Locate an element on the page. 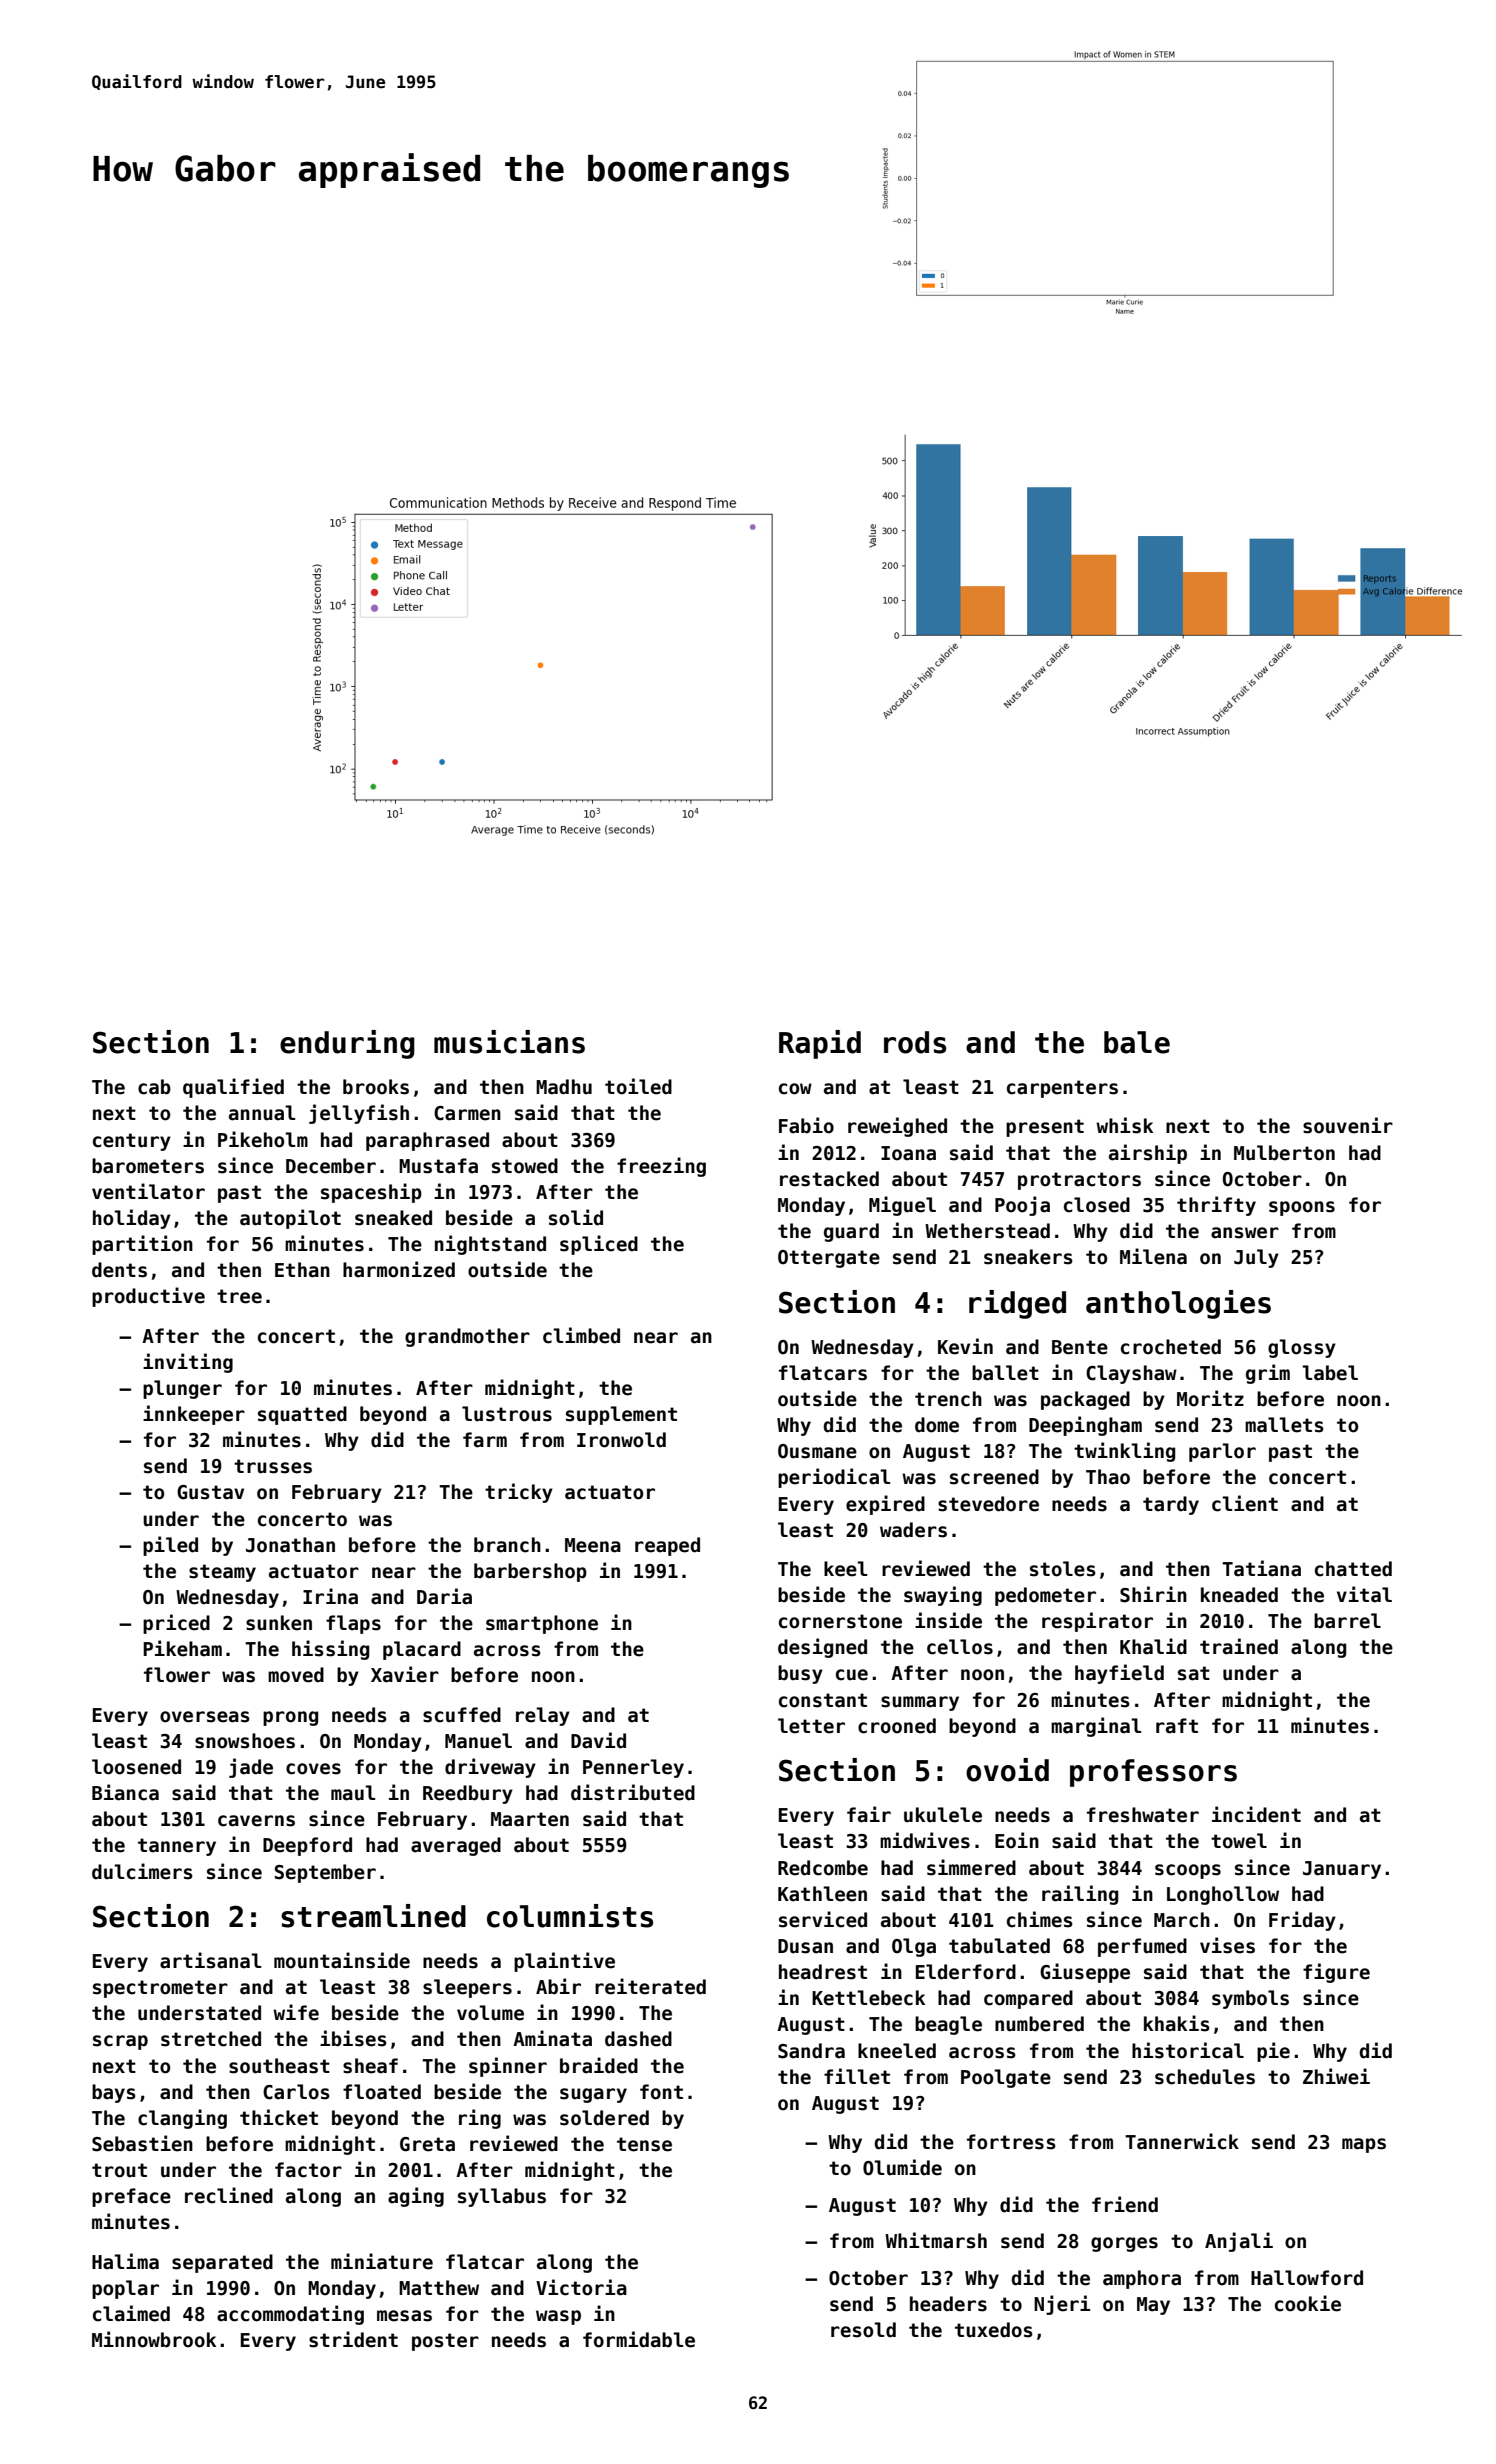  Ottergate is located at coordinates (829, 1259).
